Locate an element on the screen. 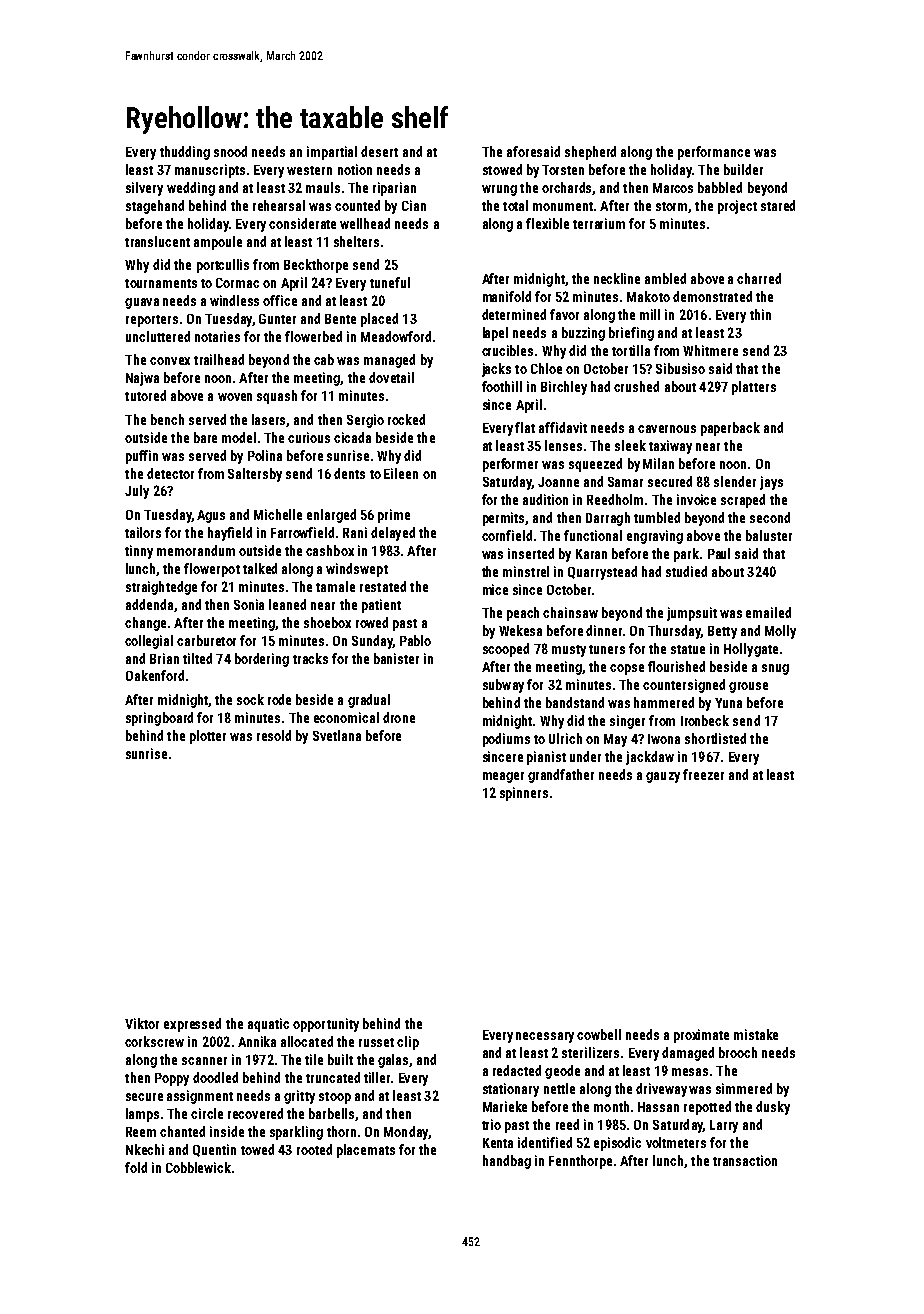 The width and height of the screenshot is (924, 1314). freezer is located at coordinates (703, 774).
